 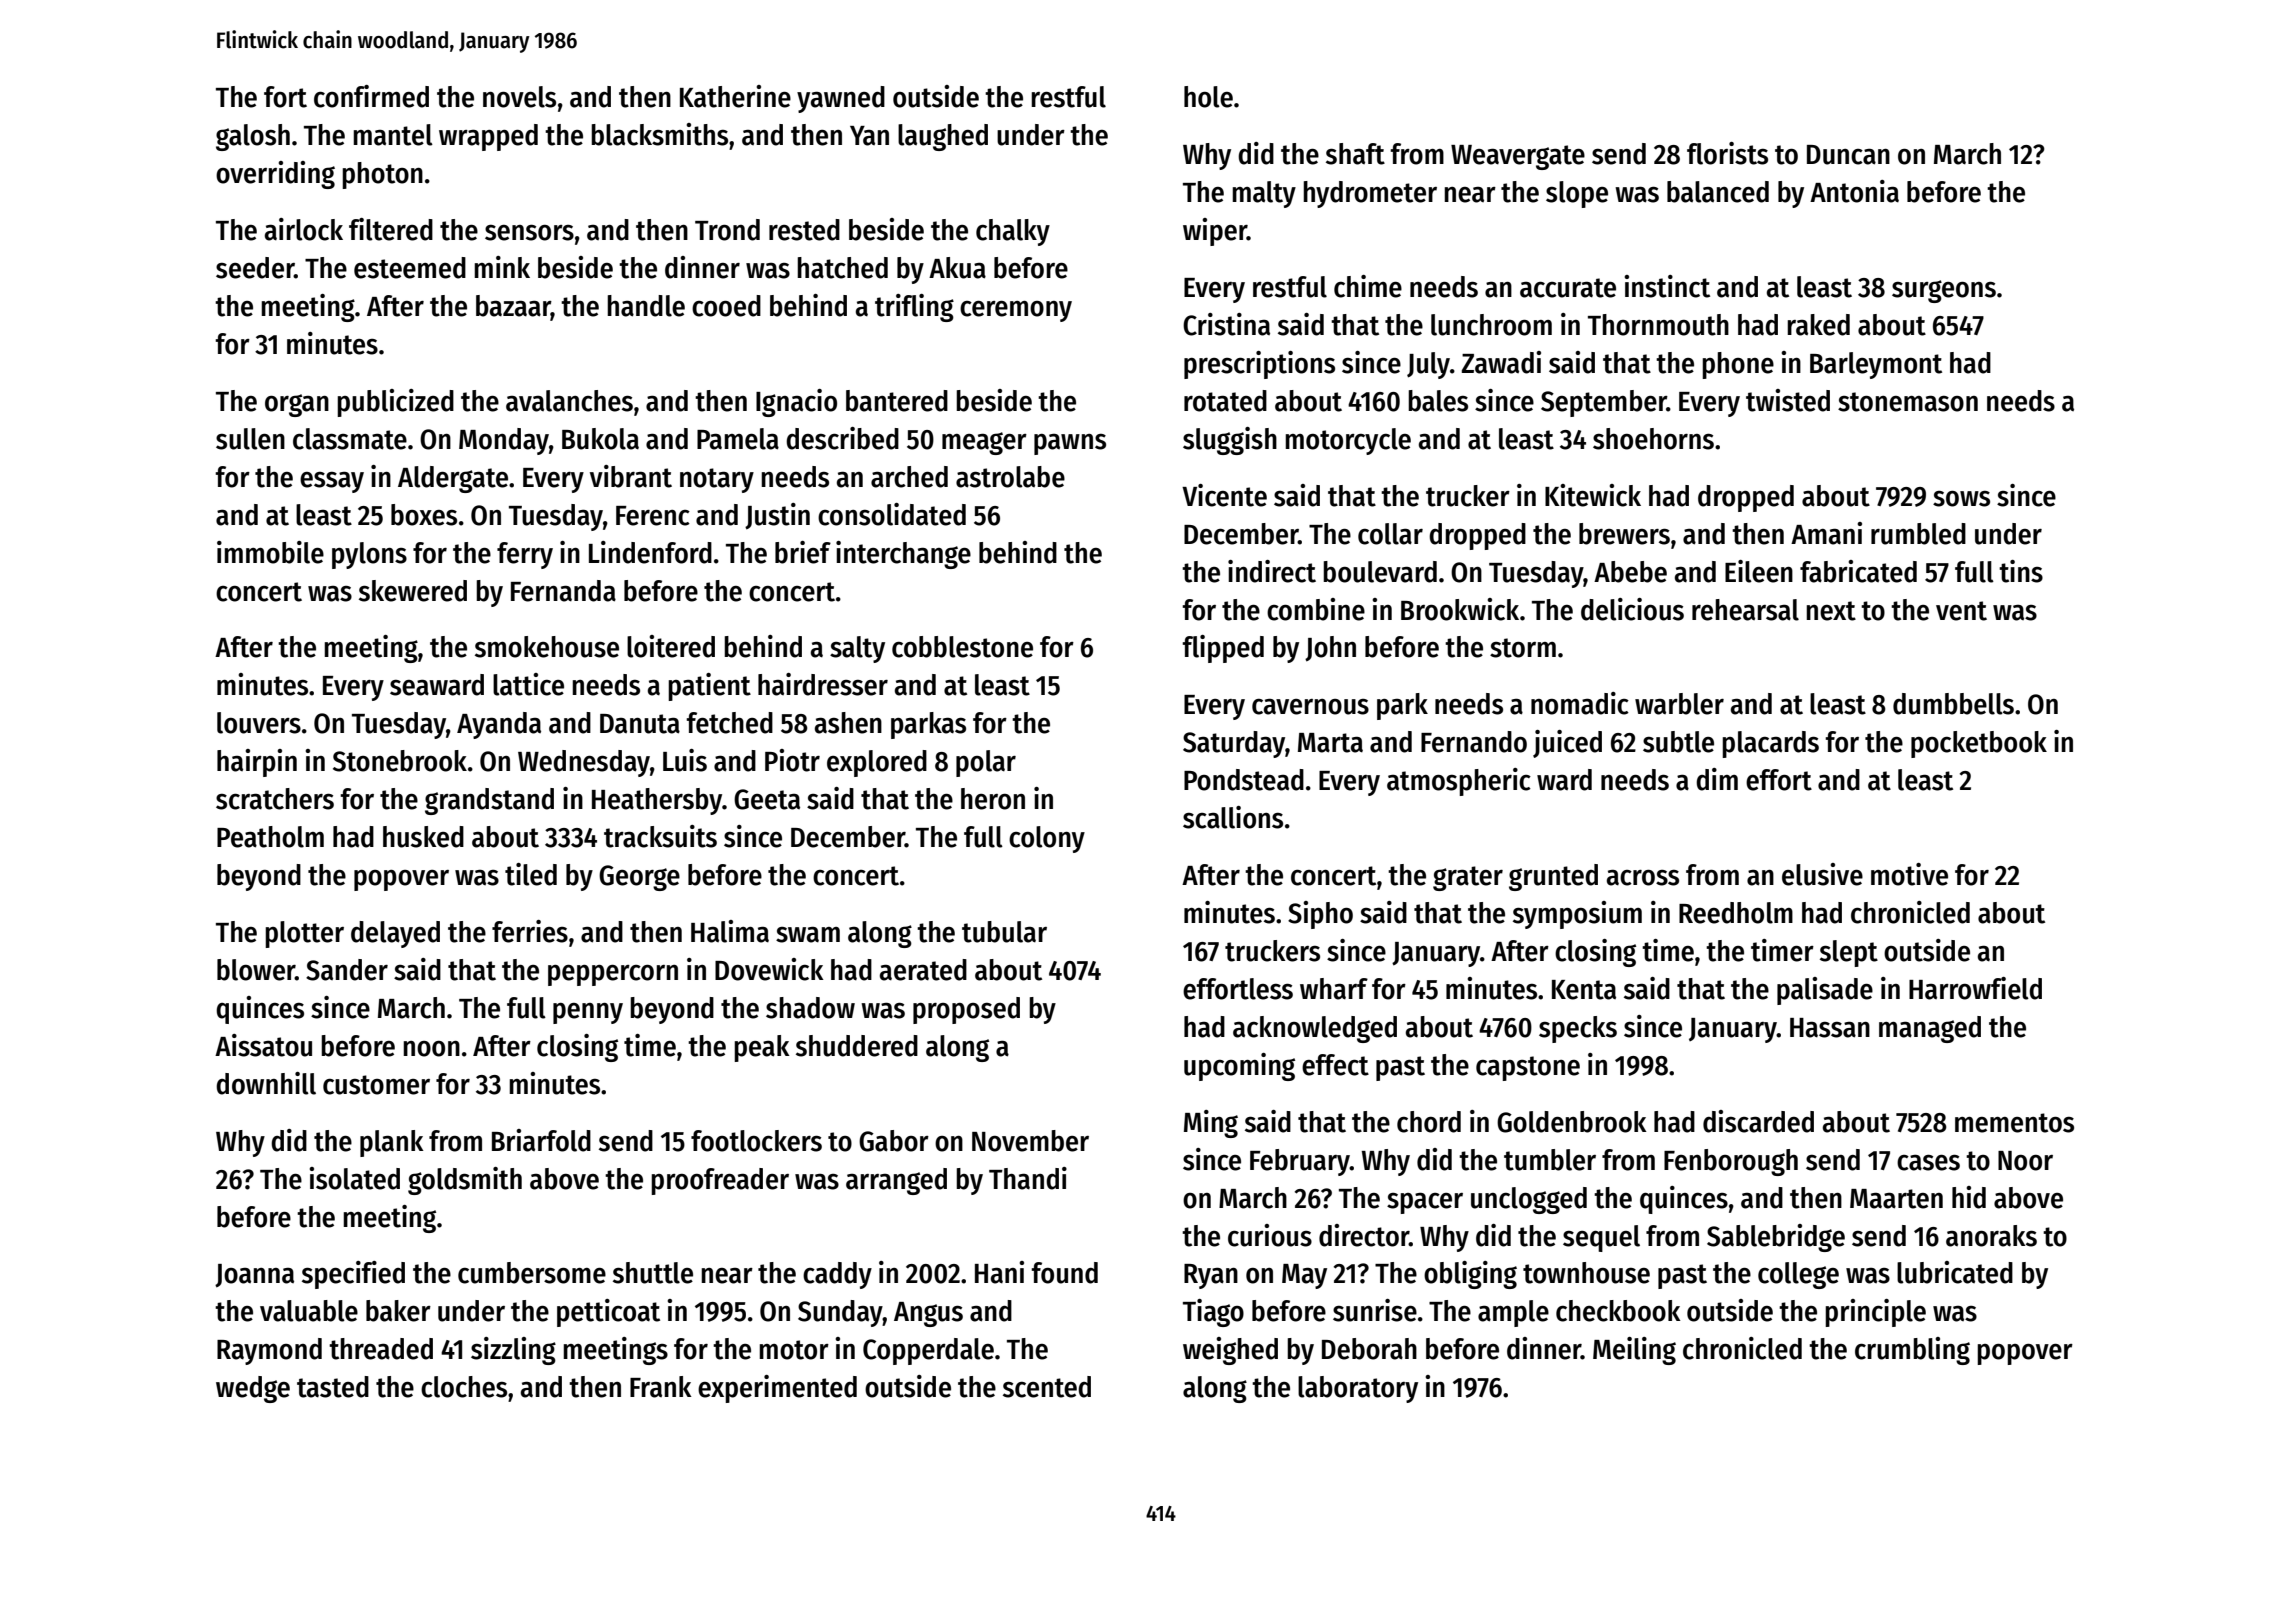 I want to click on sows, so click(x=1961, y=498).
